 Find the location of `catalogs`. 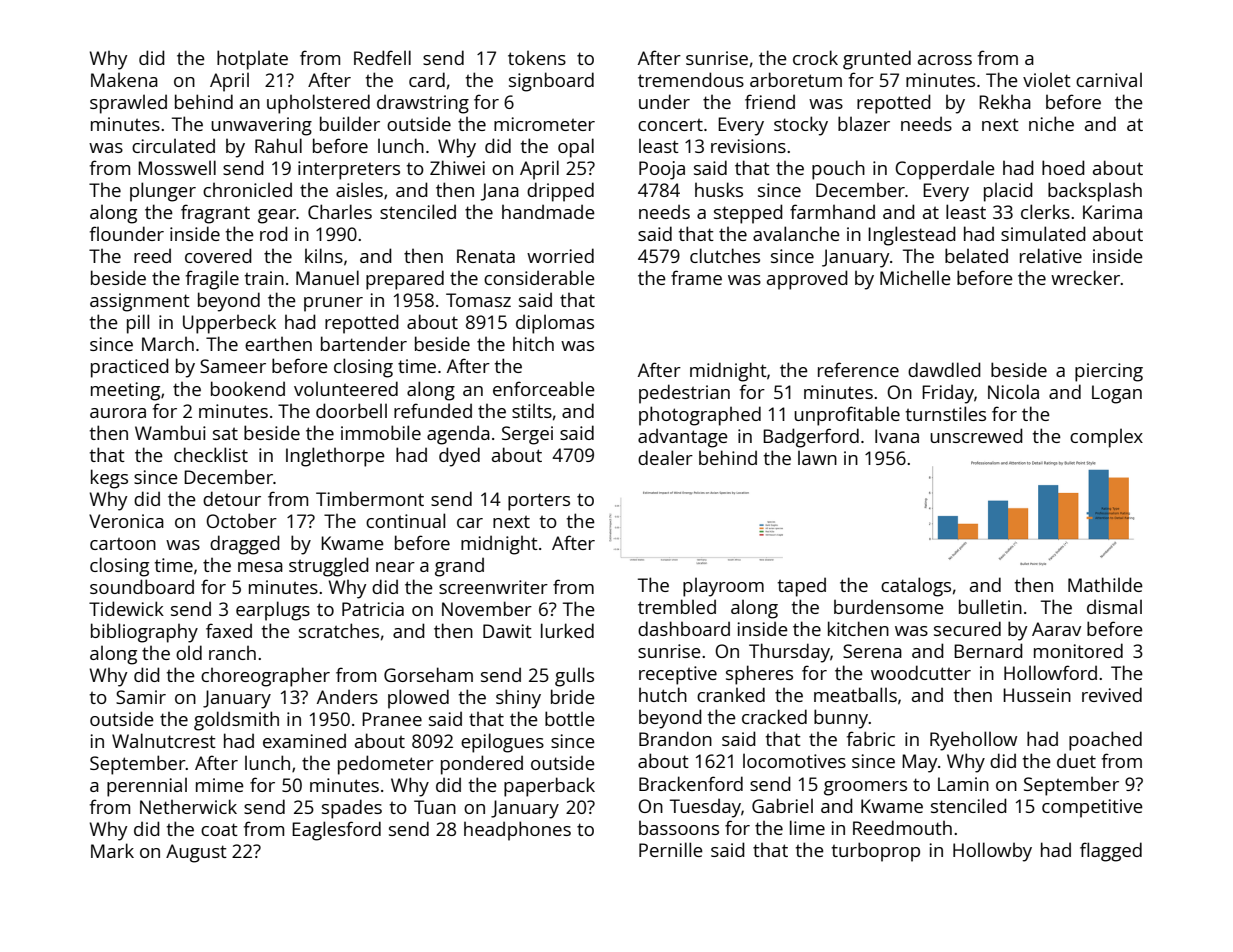

catalogs is located at coordinates (916, 587).
